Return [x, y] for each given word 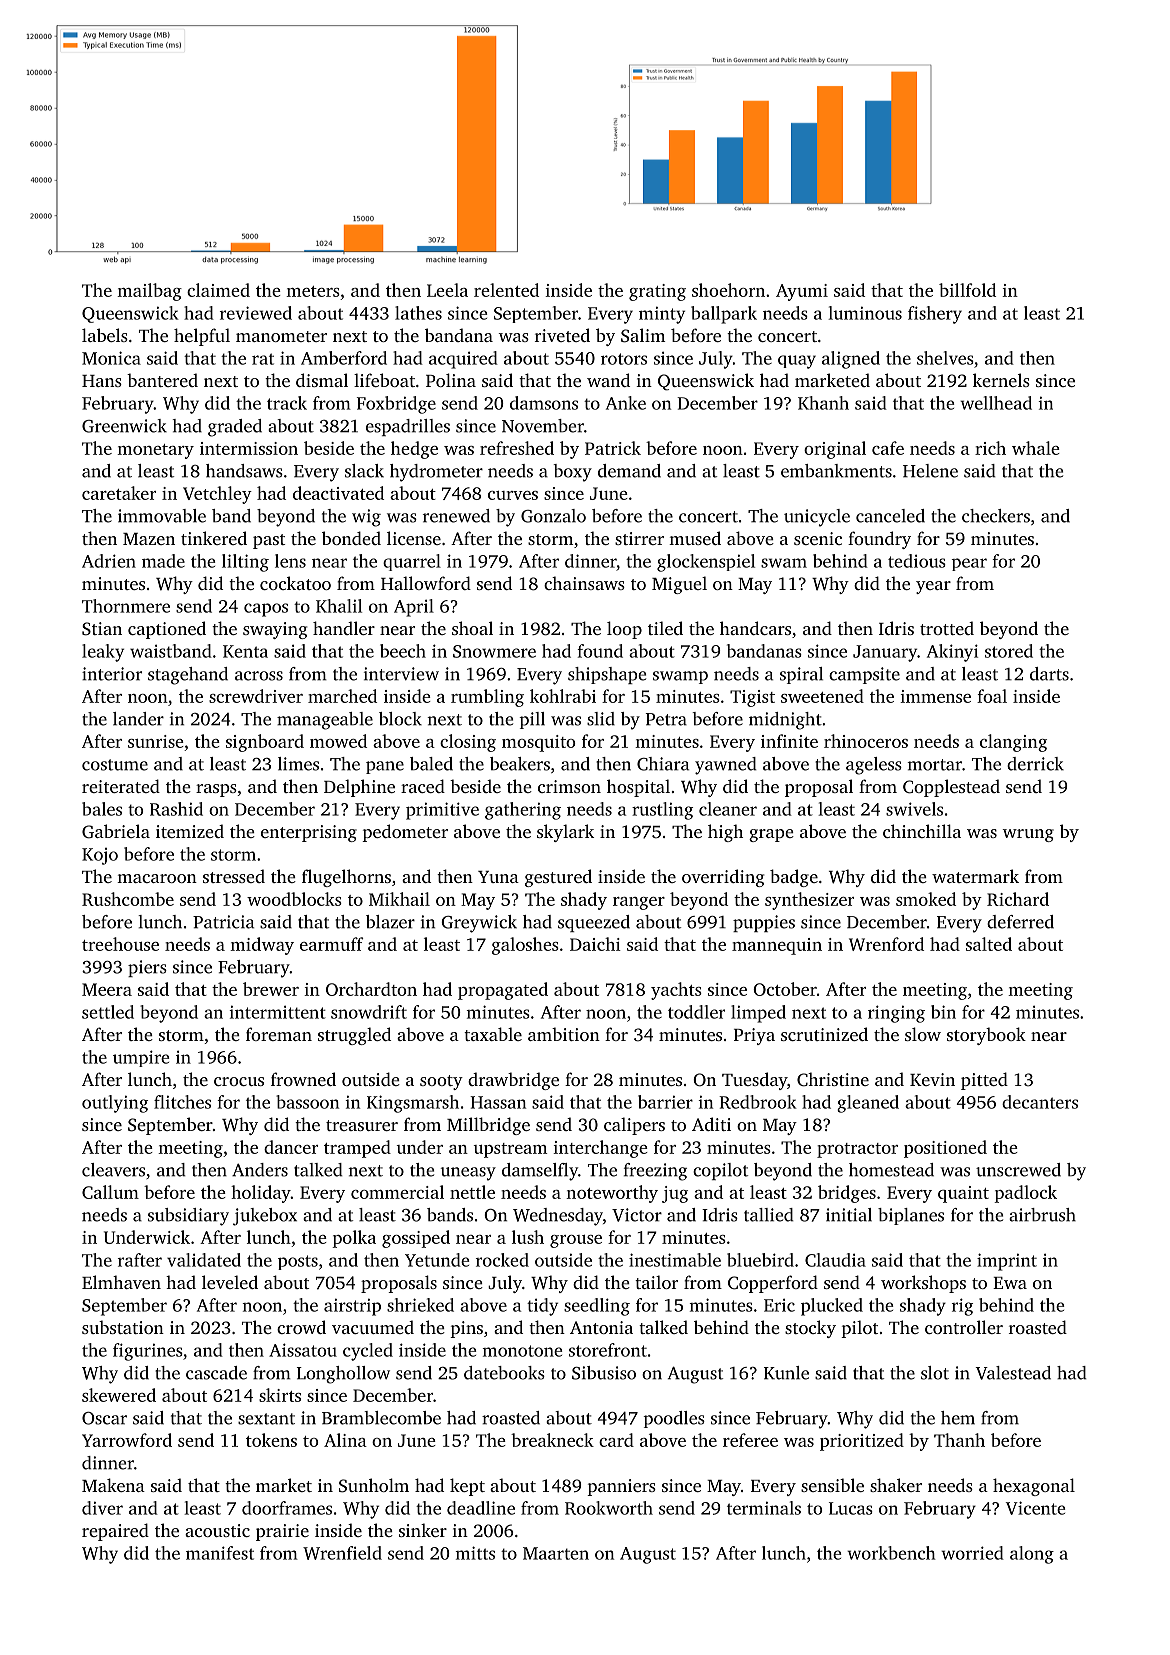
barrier [665, 1102]
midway [262, 946]
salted [989, 944]
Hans [102, 381]
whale [1036, 448]
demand [629, 471]
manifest [220, 1553]
